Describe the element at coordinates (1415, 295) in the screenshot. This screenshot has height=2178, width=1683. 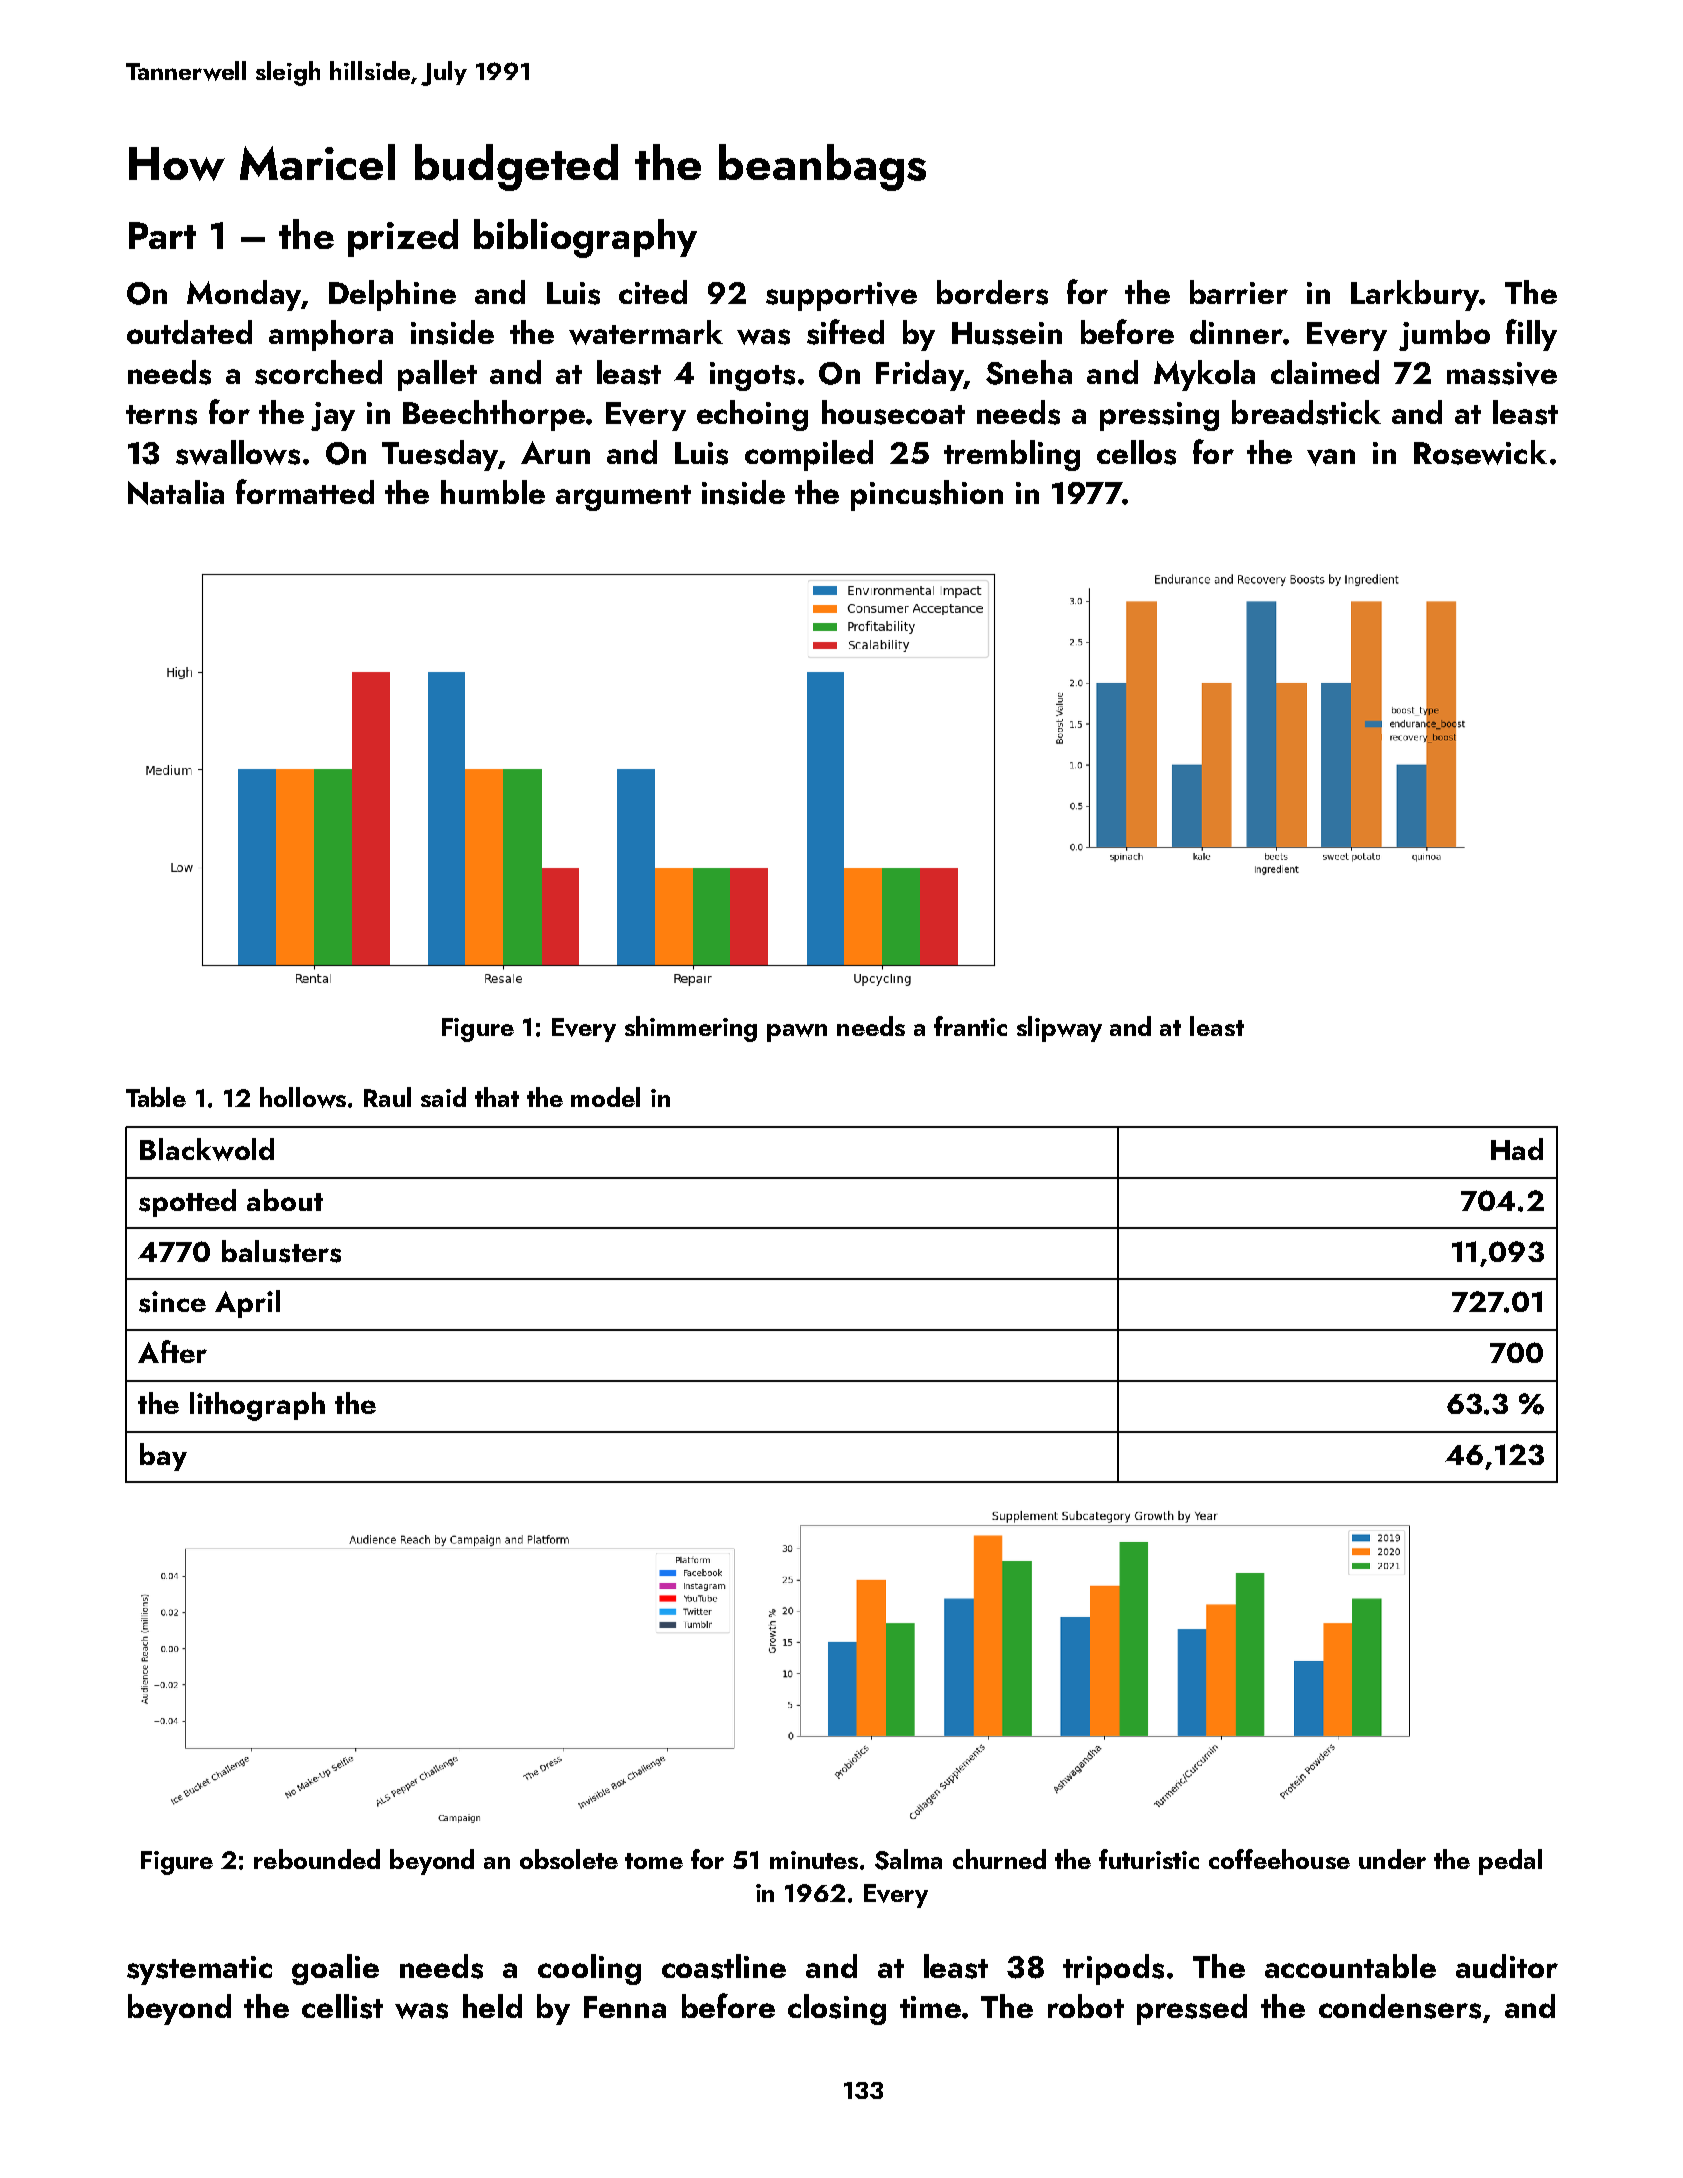
I see `Larkbury` at that location.
